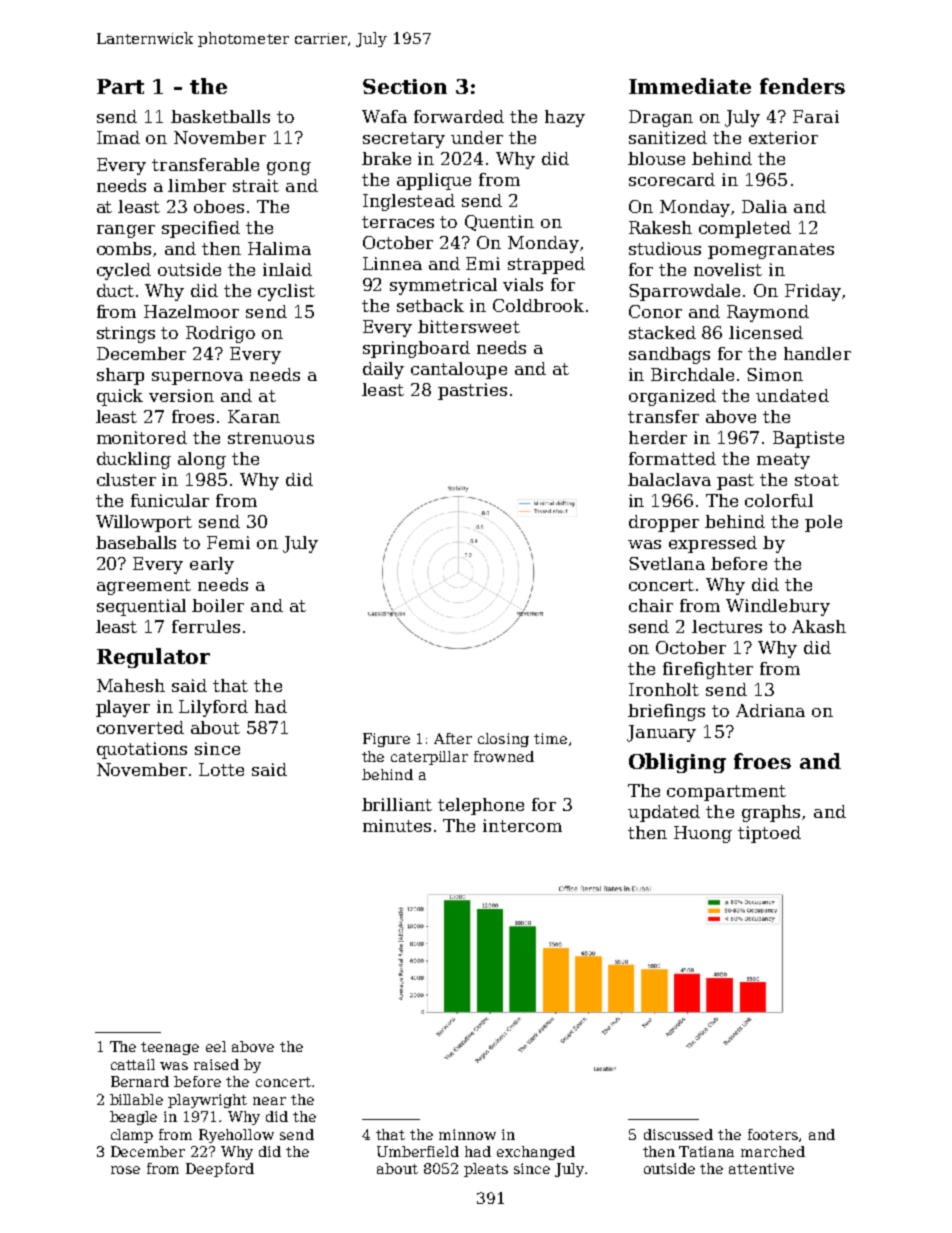  Describe the element at coordinates (125, 1170) in the screenshot. I see `rose` at that location.
